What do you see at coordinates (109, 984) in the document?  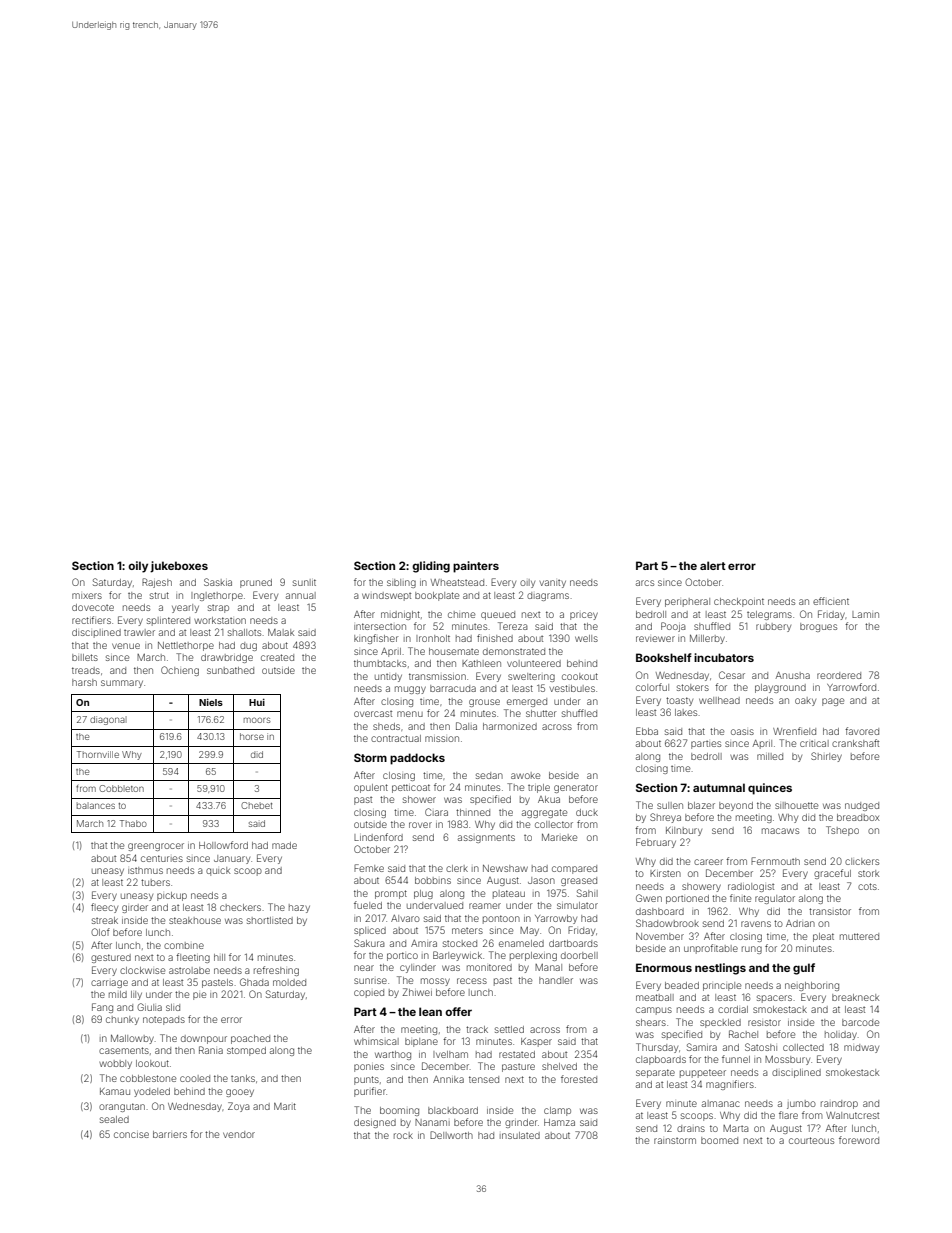 I see `carriage` at bounding box center [109, 984].
